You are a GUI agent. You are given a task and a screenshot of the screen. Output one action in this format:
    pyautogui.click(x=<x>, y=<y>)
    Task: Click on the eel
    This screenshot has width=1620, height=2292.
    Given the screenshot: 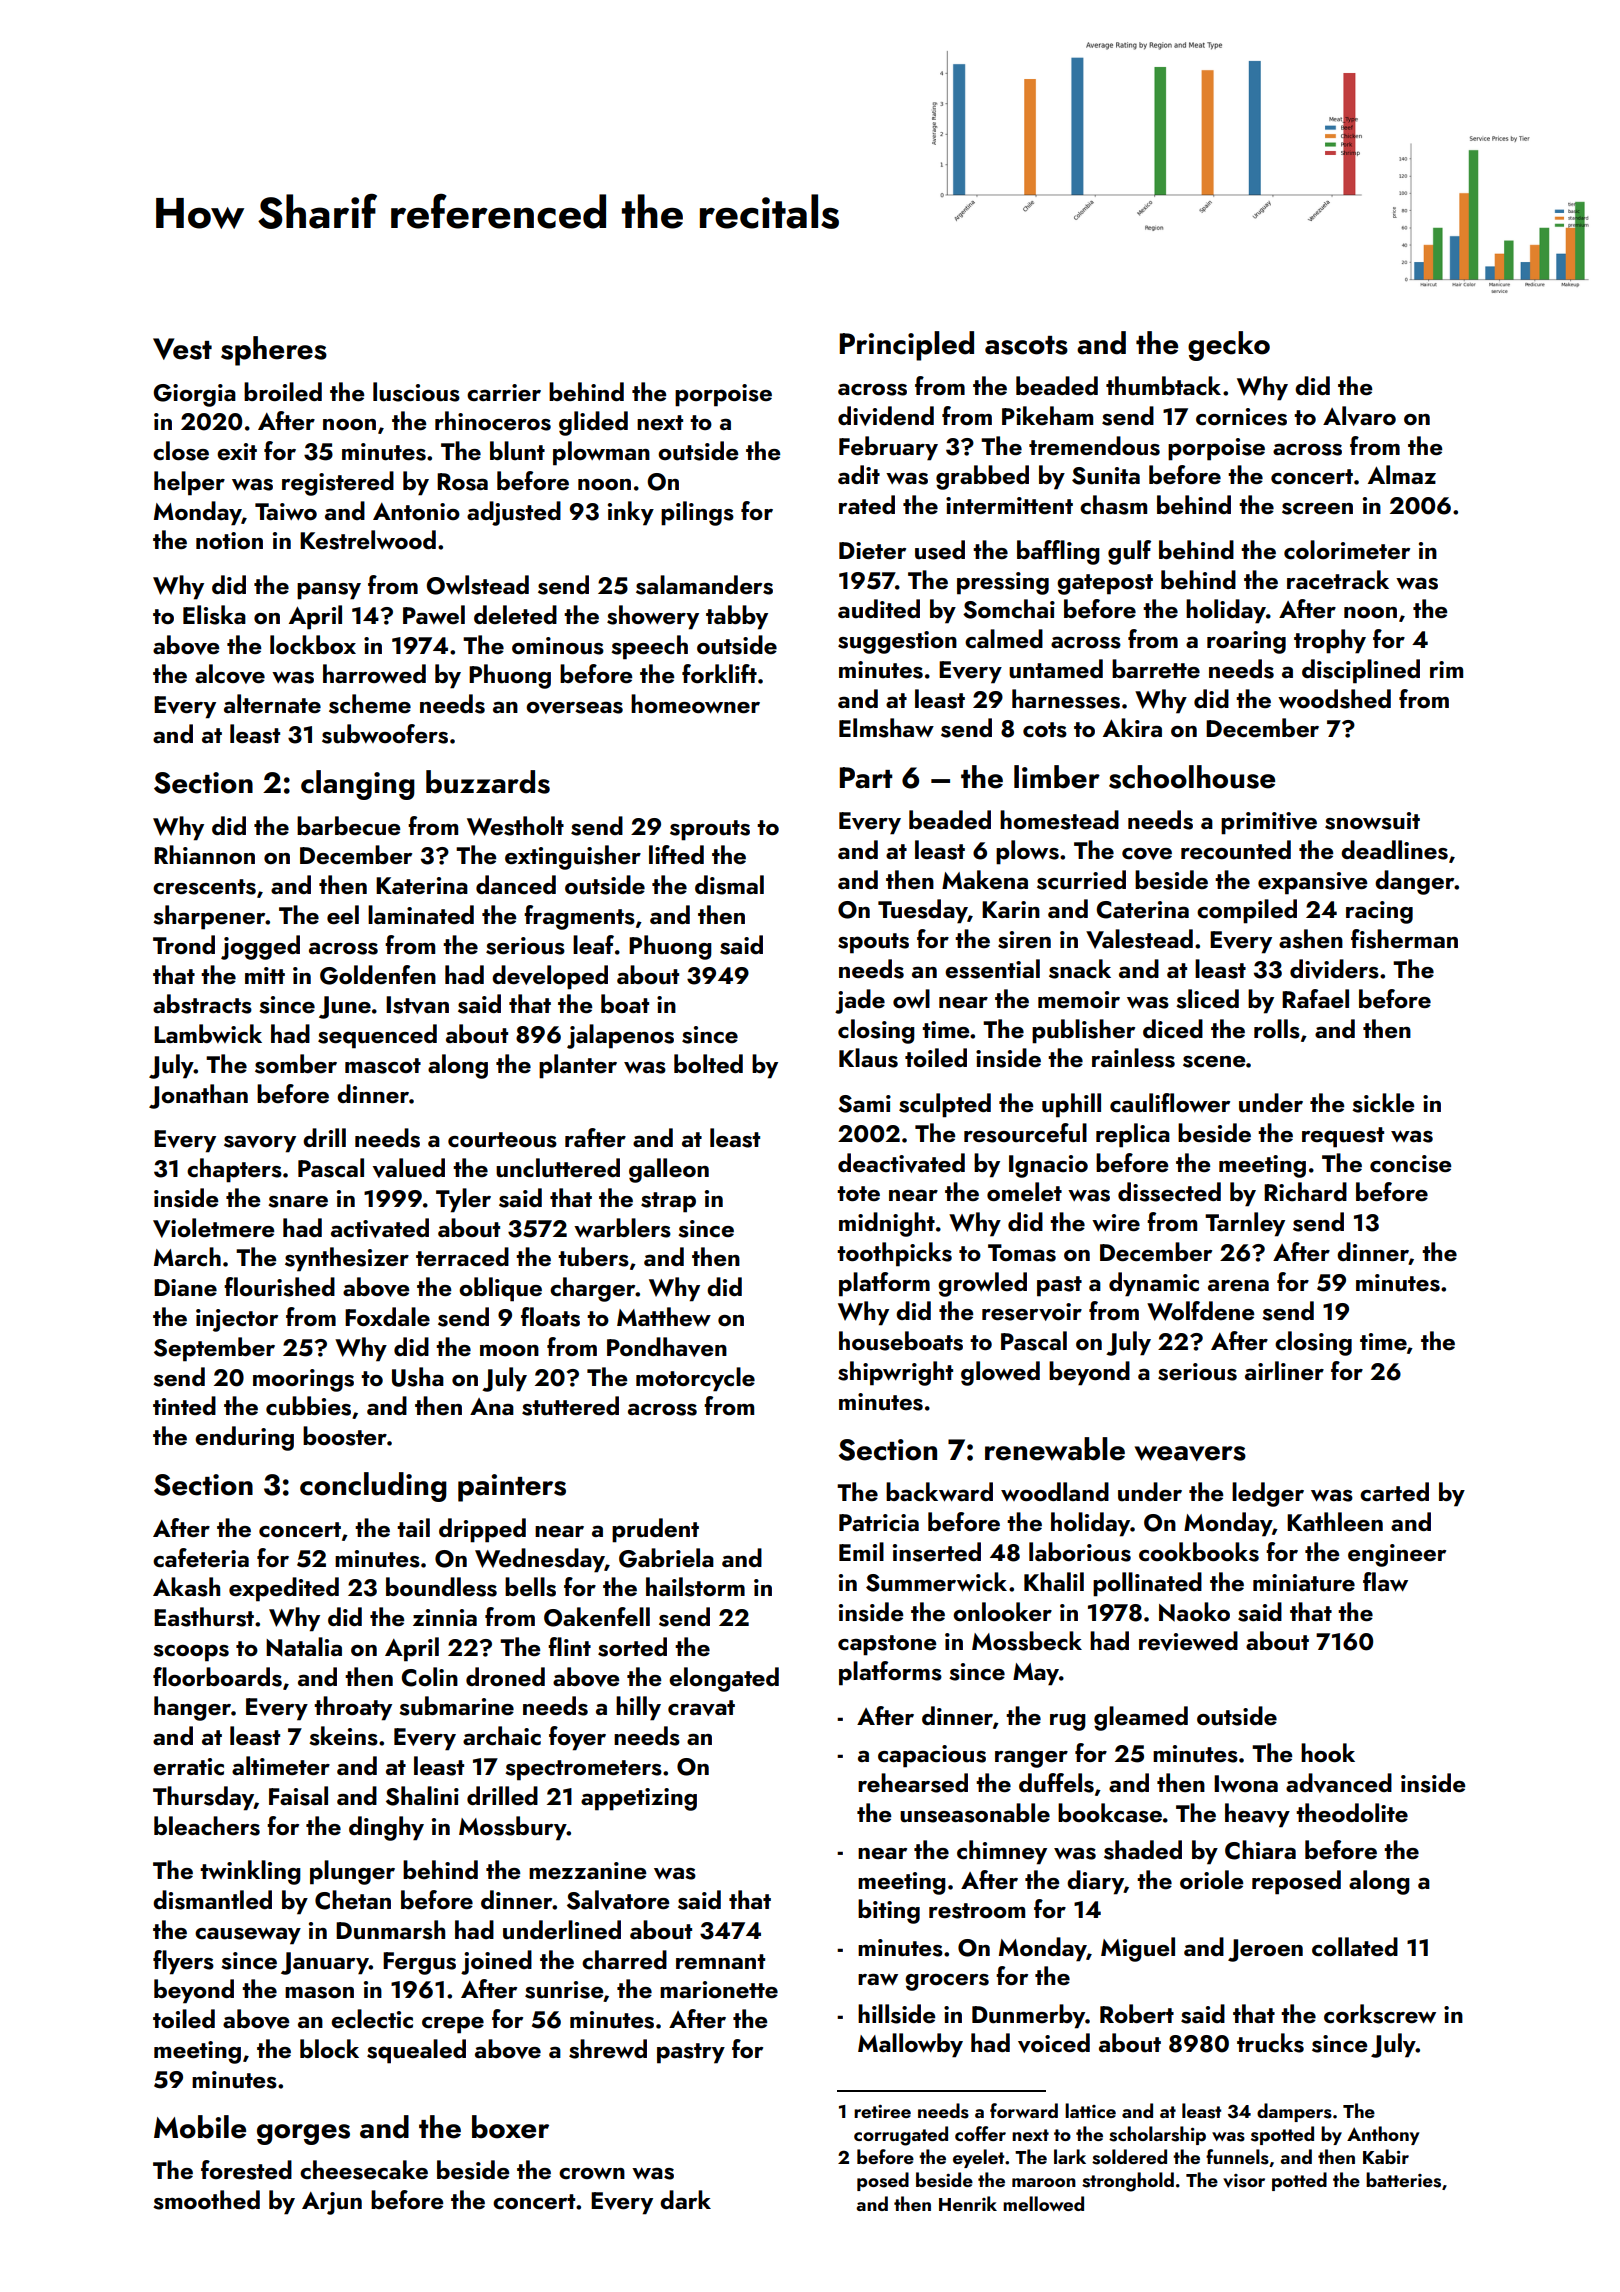 What is the action you would take?
    pyautogui.click(x=343, y=914)
